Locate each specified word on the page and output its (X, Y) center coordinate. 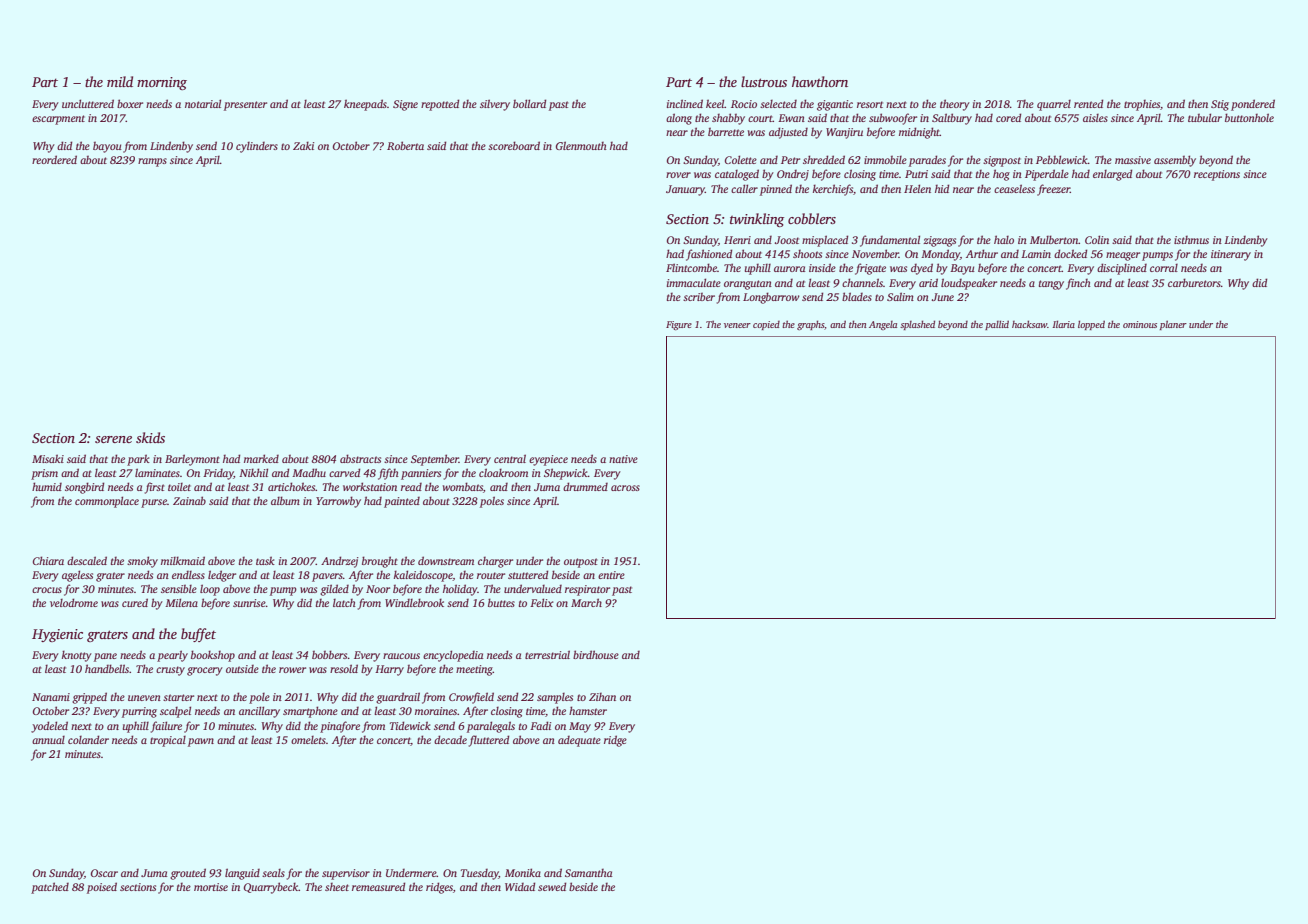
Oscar (104, 873)
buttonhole (1249, 117)
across (625, 488)
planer (1173, 325)
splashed (917, 325)
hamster (588, 710)
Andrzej (340, 562)
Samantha (588, 873)
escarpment (58, 120)
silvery (495, 105)
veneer (737, 325)
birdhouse (596, 654)
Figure (679, 325)
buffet (198, 635)
